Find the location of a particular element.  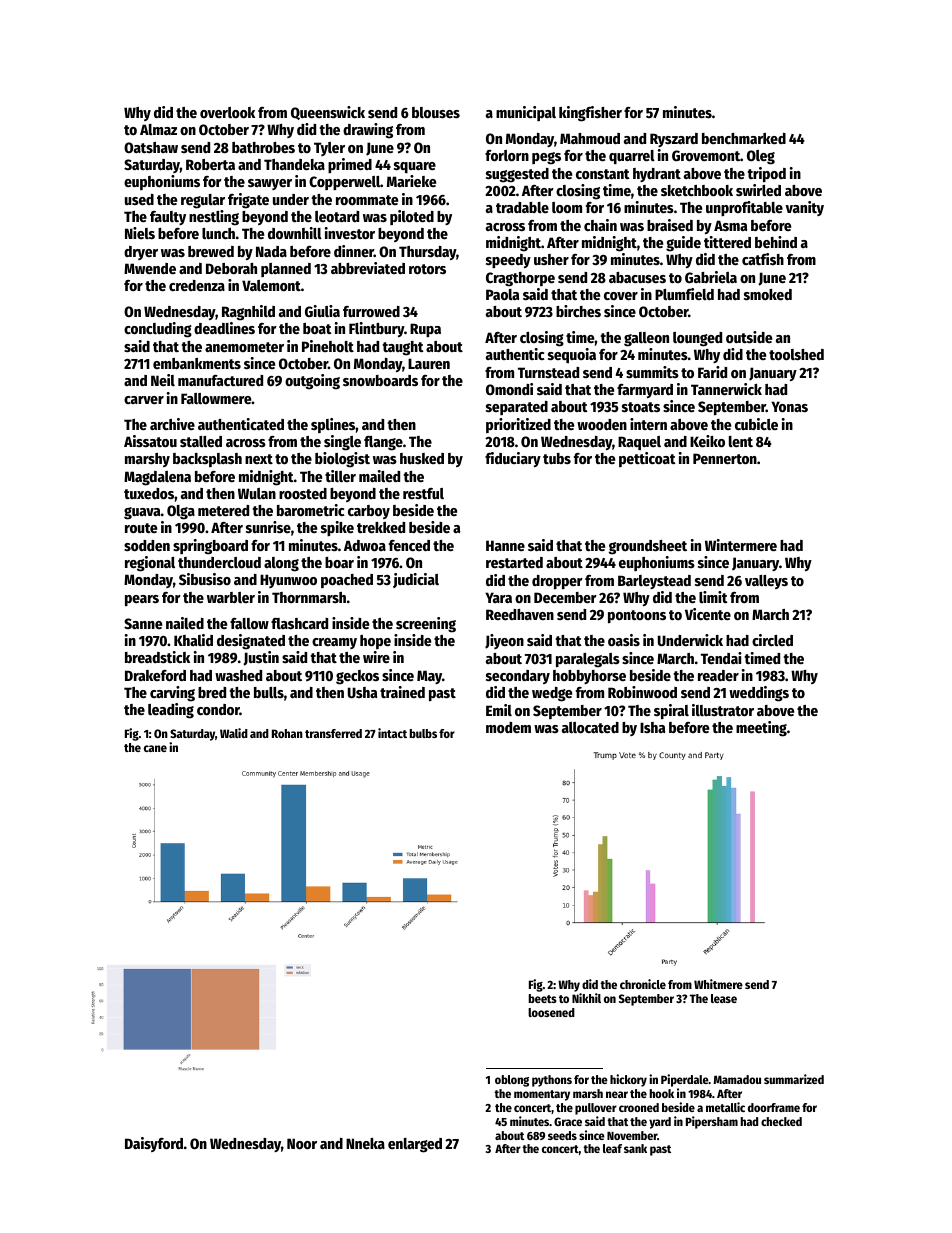

Hyunwoo is located at coordinates (288, 581).
